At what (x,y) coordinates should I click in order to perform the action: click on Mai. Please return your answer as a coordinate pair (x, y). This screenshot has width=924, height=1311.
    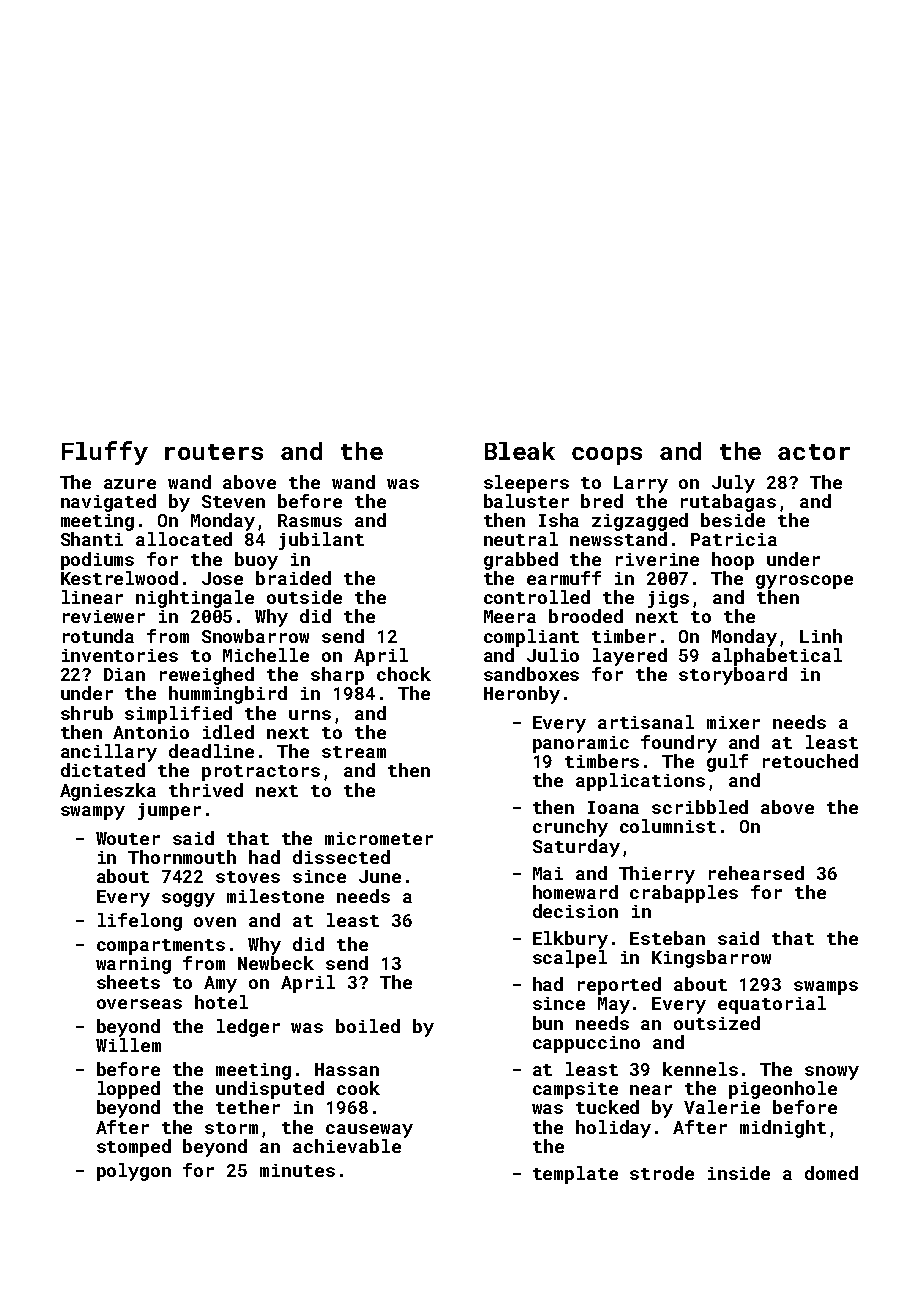
    Looking at the image, I should click on (548, 873).
